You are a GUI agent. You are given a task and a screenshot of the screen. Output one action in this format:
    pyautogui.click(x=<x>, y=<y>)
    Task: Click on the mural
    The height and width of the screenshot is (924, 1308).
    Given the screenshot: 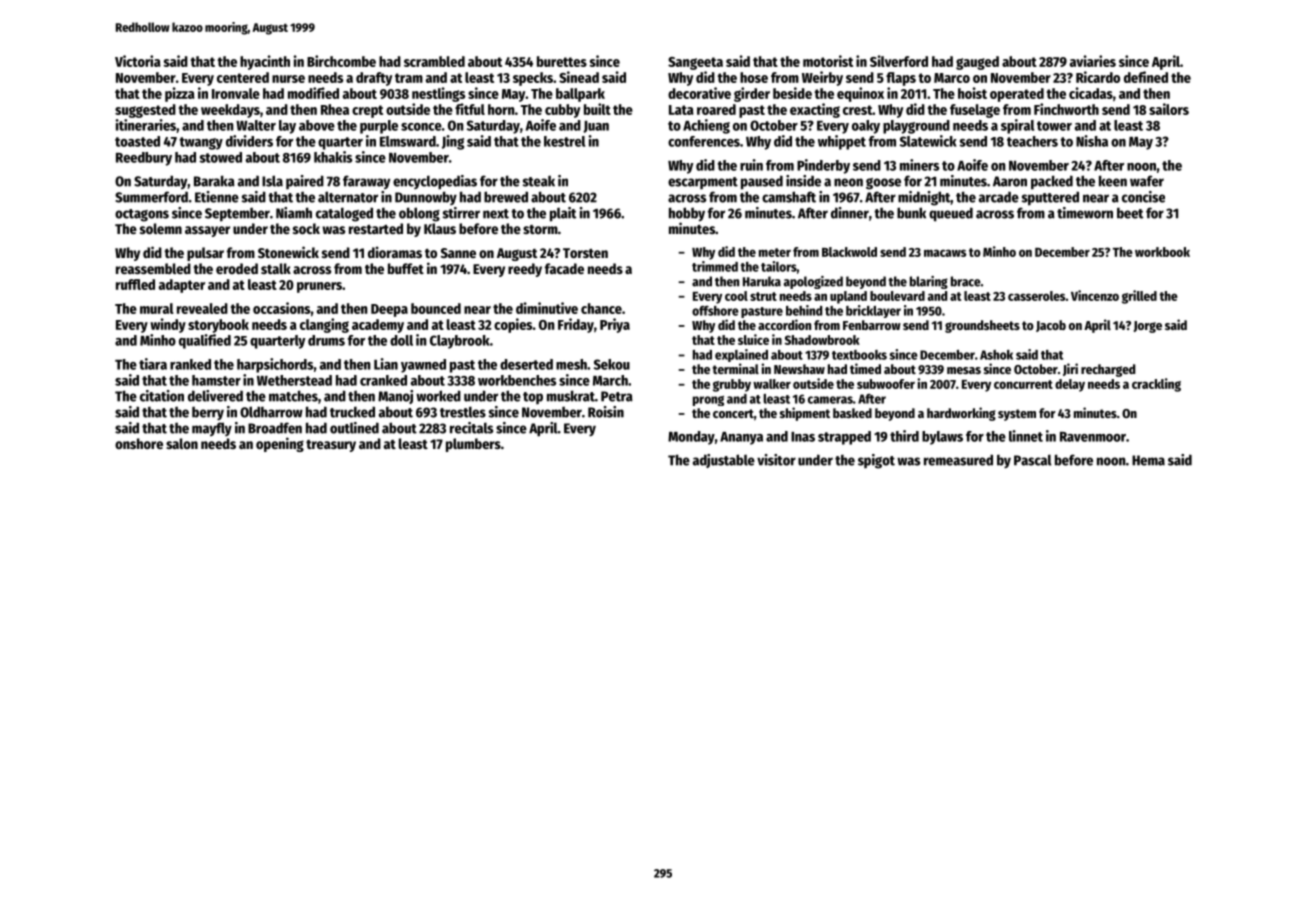 What is the action you would take?
    pyautogui.click(x=157, y=308)
